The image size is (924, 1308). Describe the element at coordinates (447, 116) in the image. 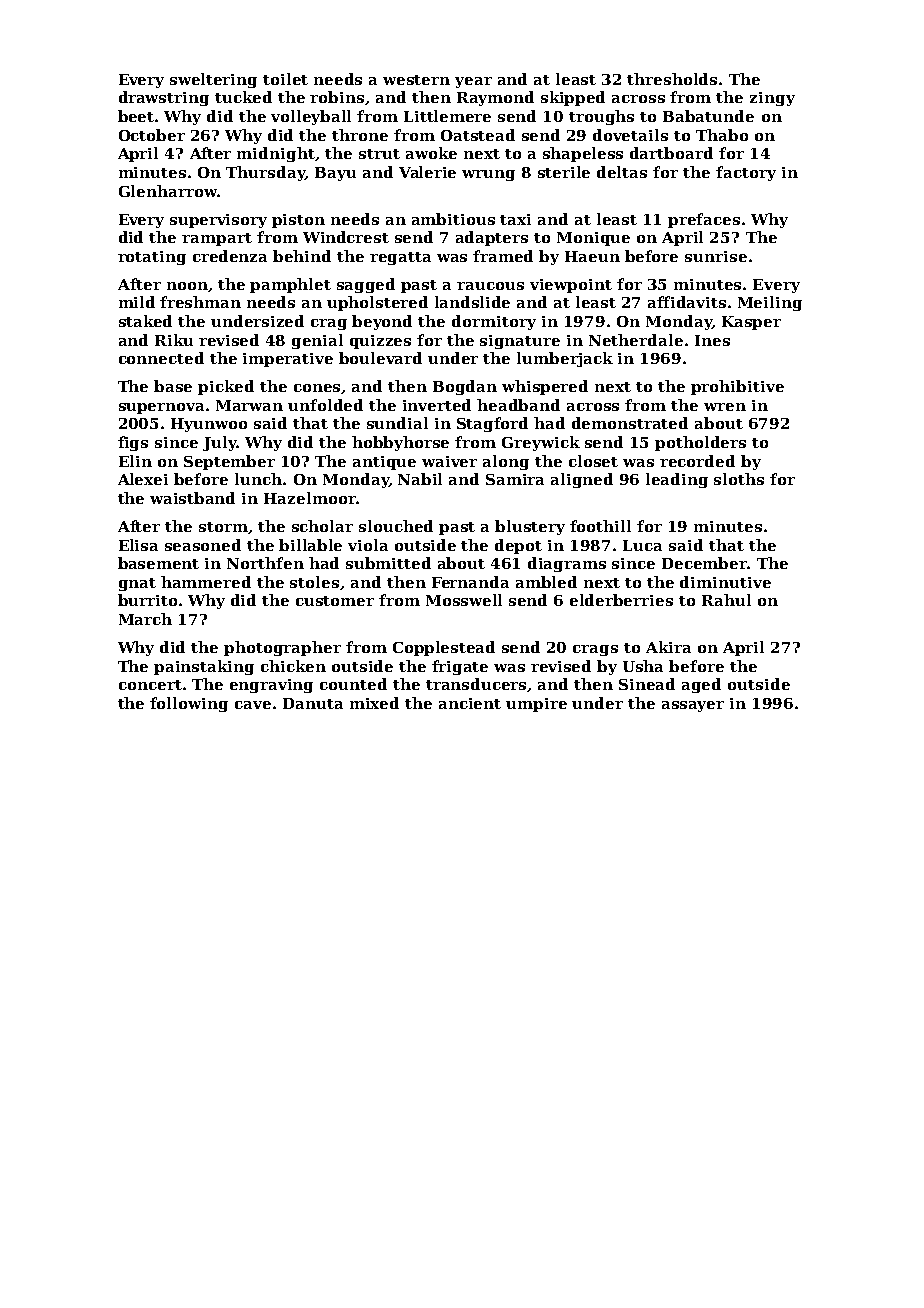

I see `Littlemere` at that location.
